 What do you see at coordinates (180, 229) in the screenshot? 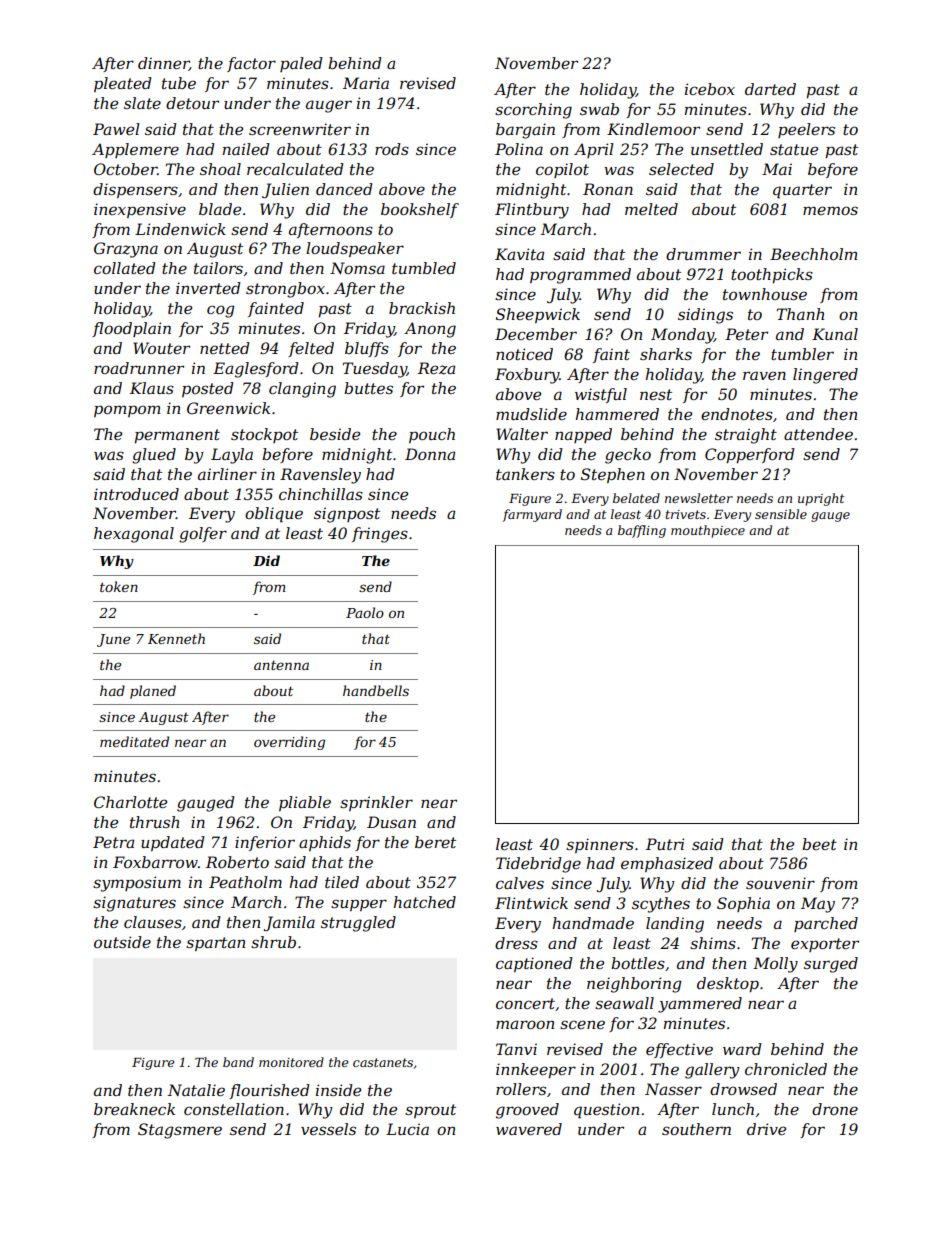
I see `Lindenwick` at bounding box center [180, 229].
